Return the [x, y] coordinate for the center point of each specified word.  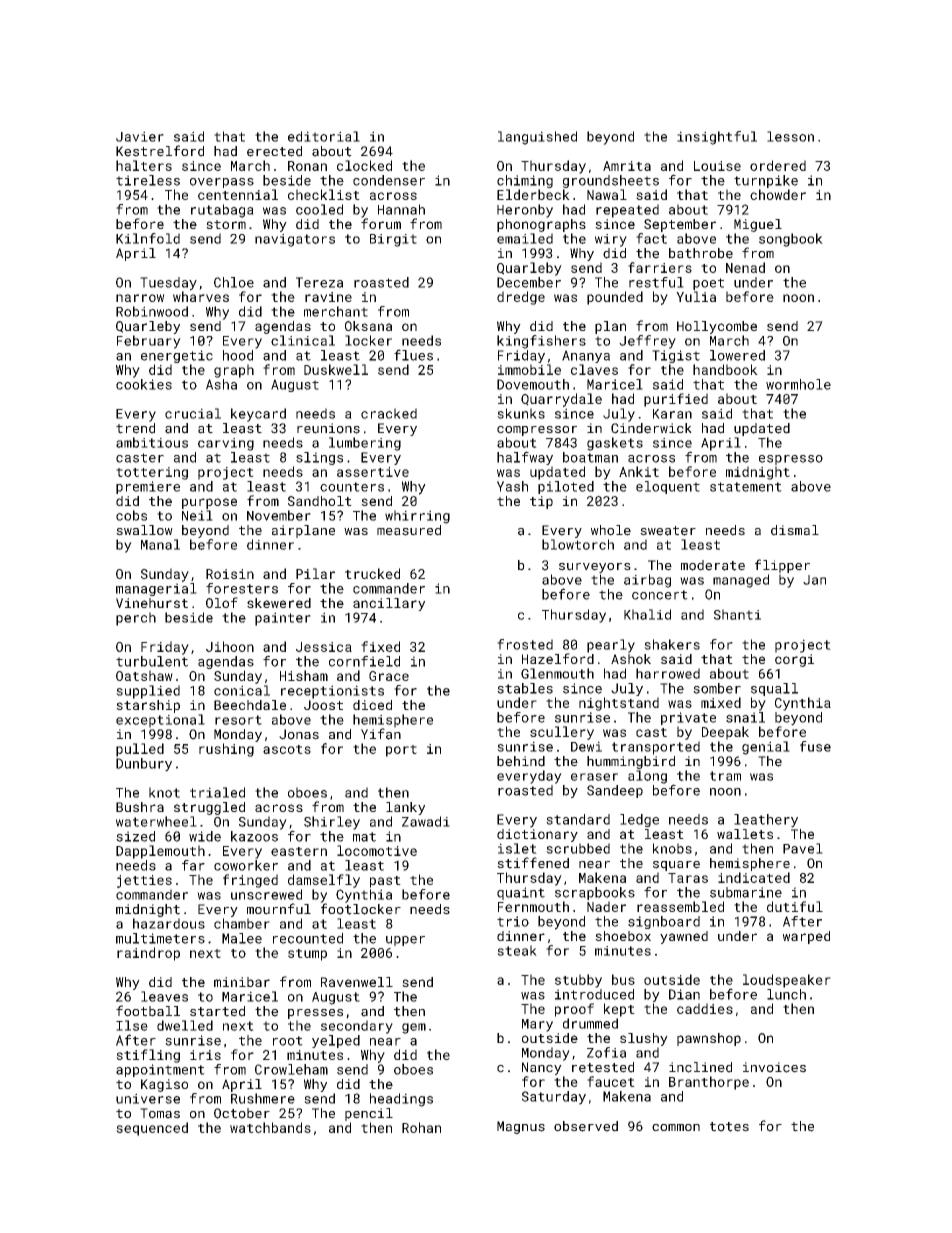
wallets [745, 834]
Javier [140, 136]
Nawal [607, 194]
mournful [279, 909]
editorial [324, 136]
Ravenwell [357, 982]
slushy [644, 1039]
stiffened [533, 863]
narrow [140, 298]
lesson [790, 136]
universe [148, 1098]
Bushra [140, 807]
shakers [672, 644]
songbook [791, 240]
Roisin [230, 574]
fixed [380, 646]
